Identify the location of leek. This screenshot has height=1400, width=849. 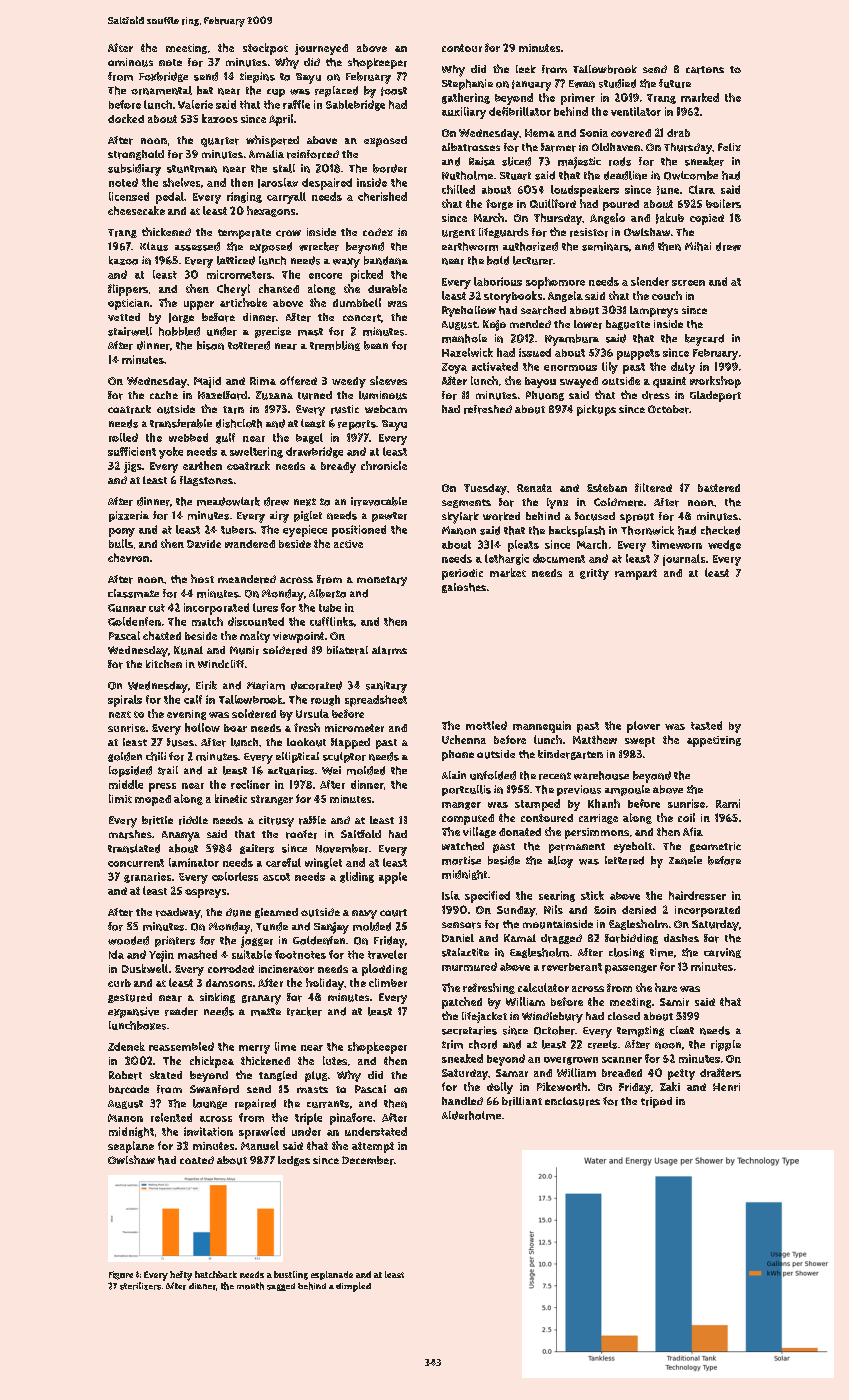
(526, 69).
